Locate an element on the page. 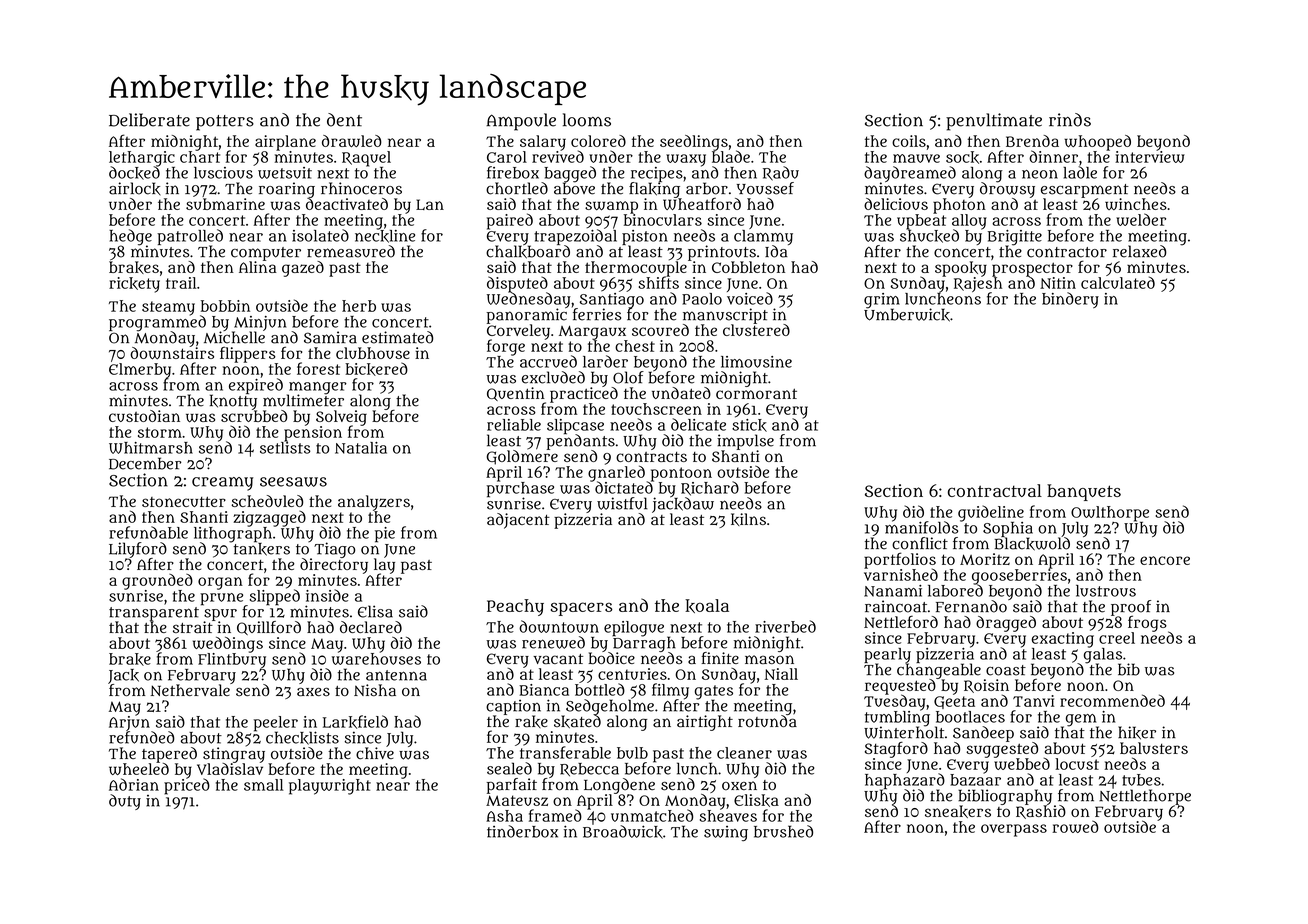 Image resolution: width=1308 pixels, height=924 pixels. rinds is located at coordinates (1070, 120).
